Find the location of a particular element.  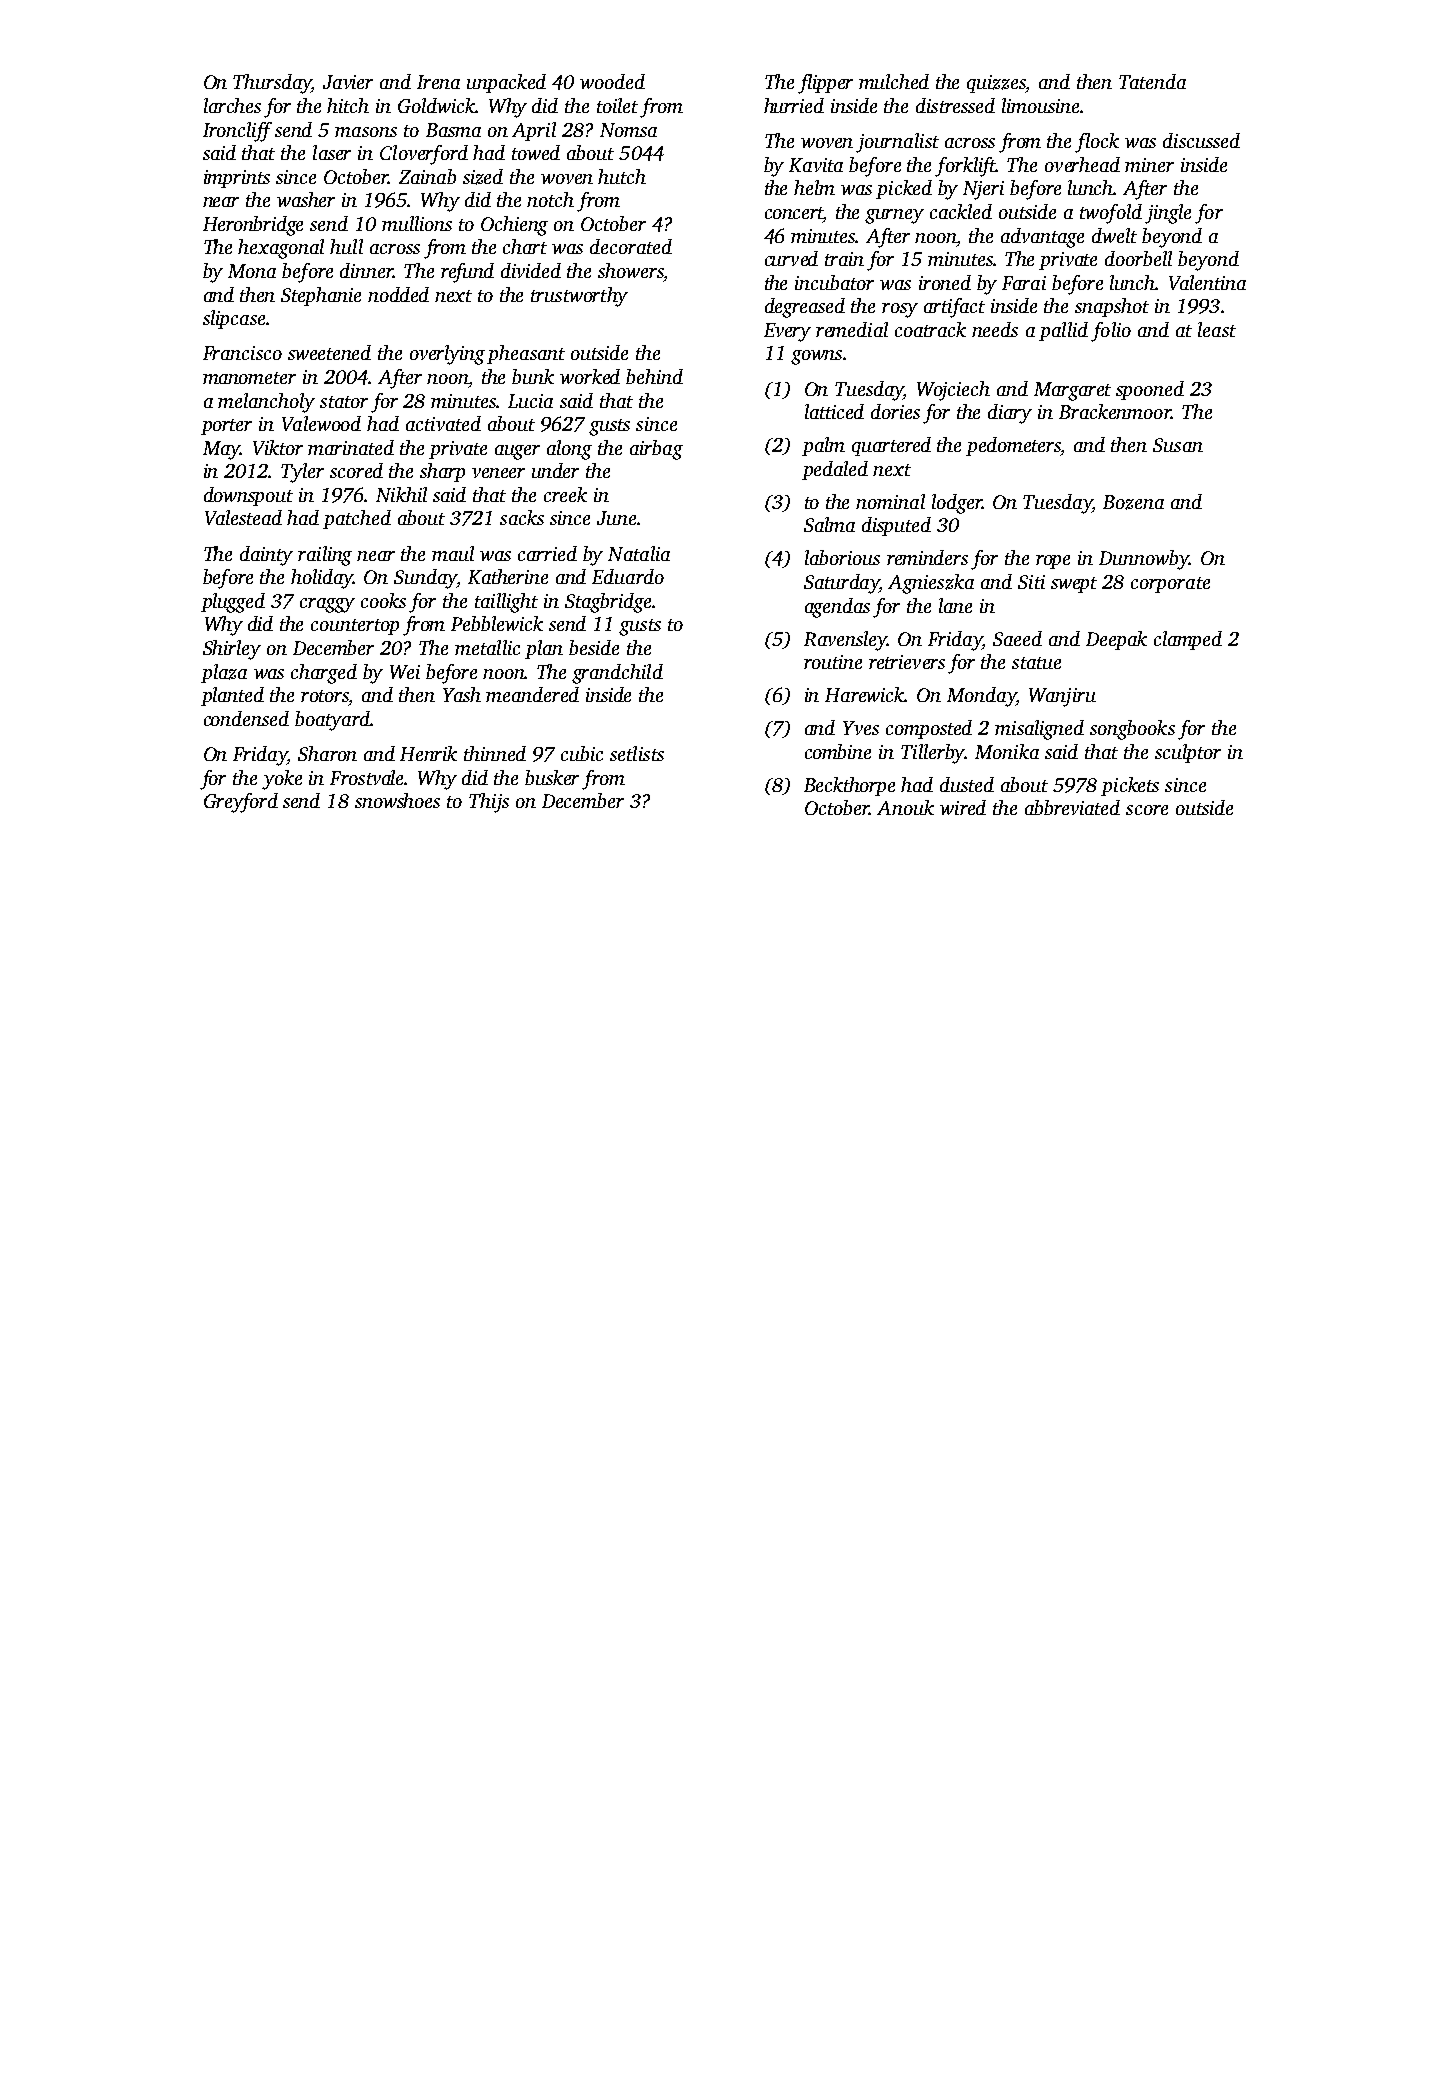

remedial is located at coordinates (852, 329).
